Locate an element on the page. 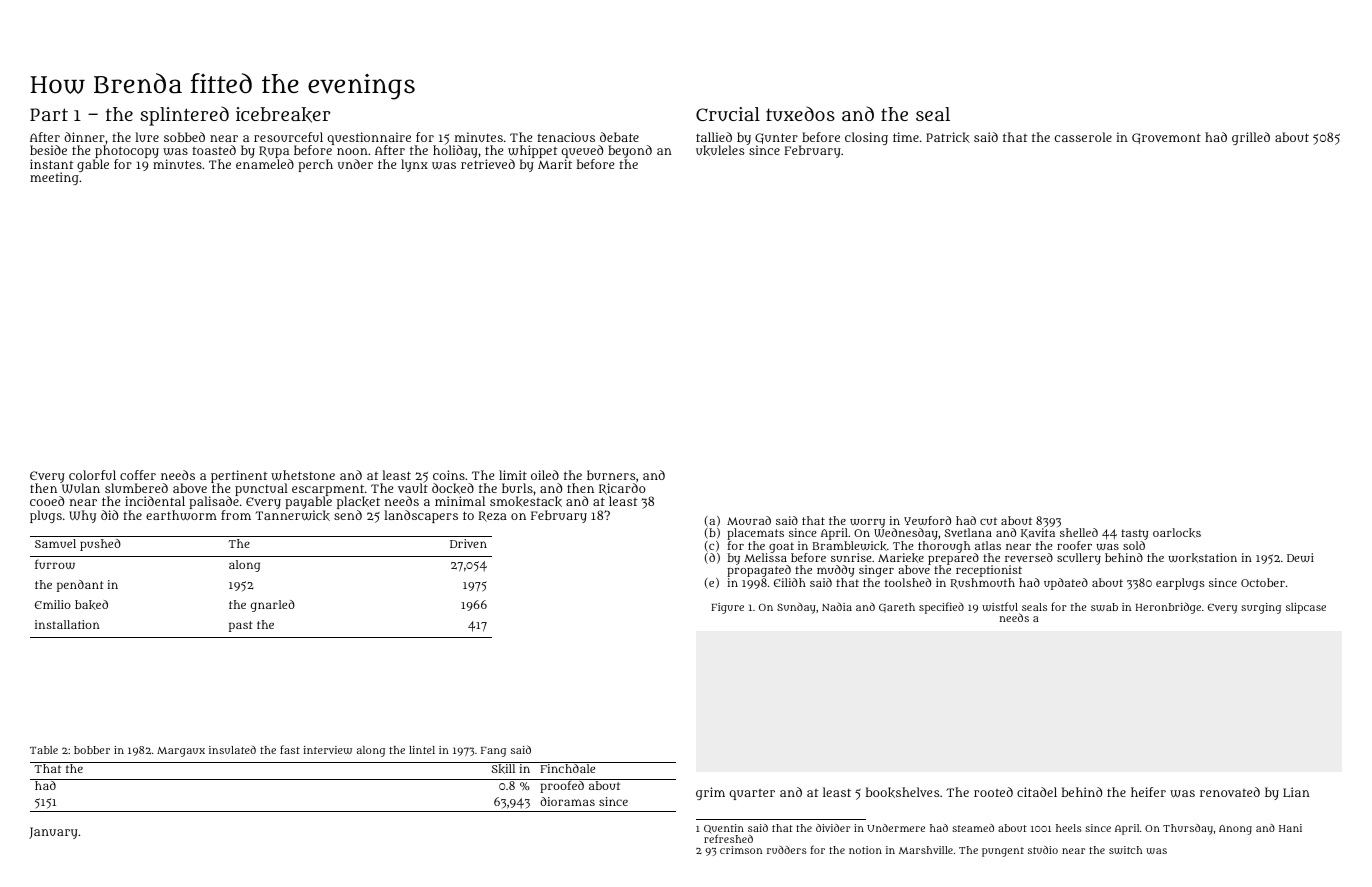  January is located at coordinates (53, 833).
